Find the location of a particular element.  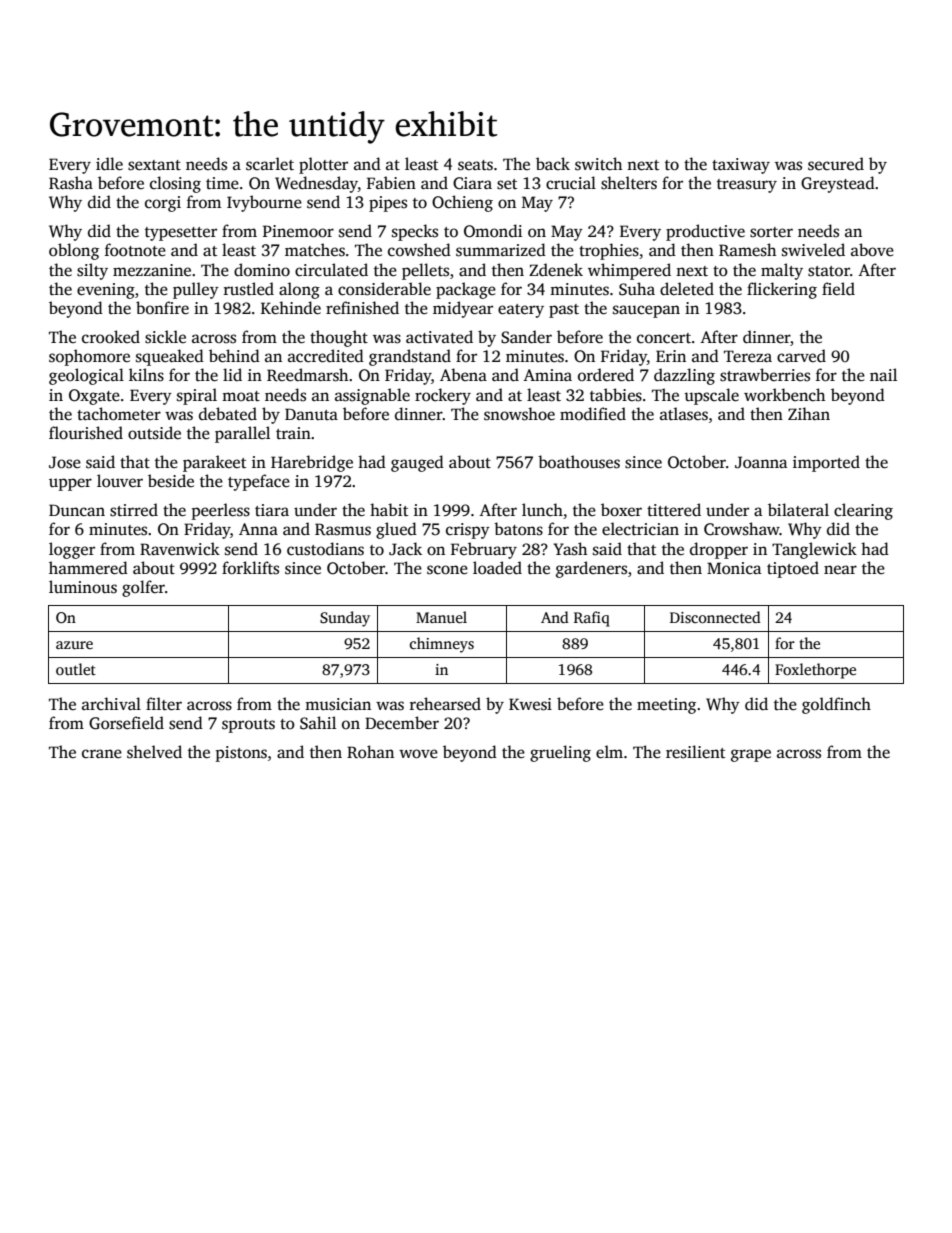

Disconnected is located at coordinates (715, 617).
